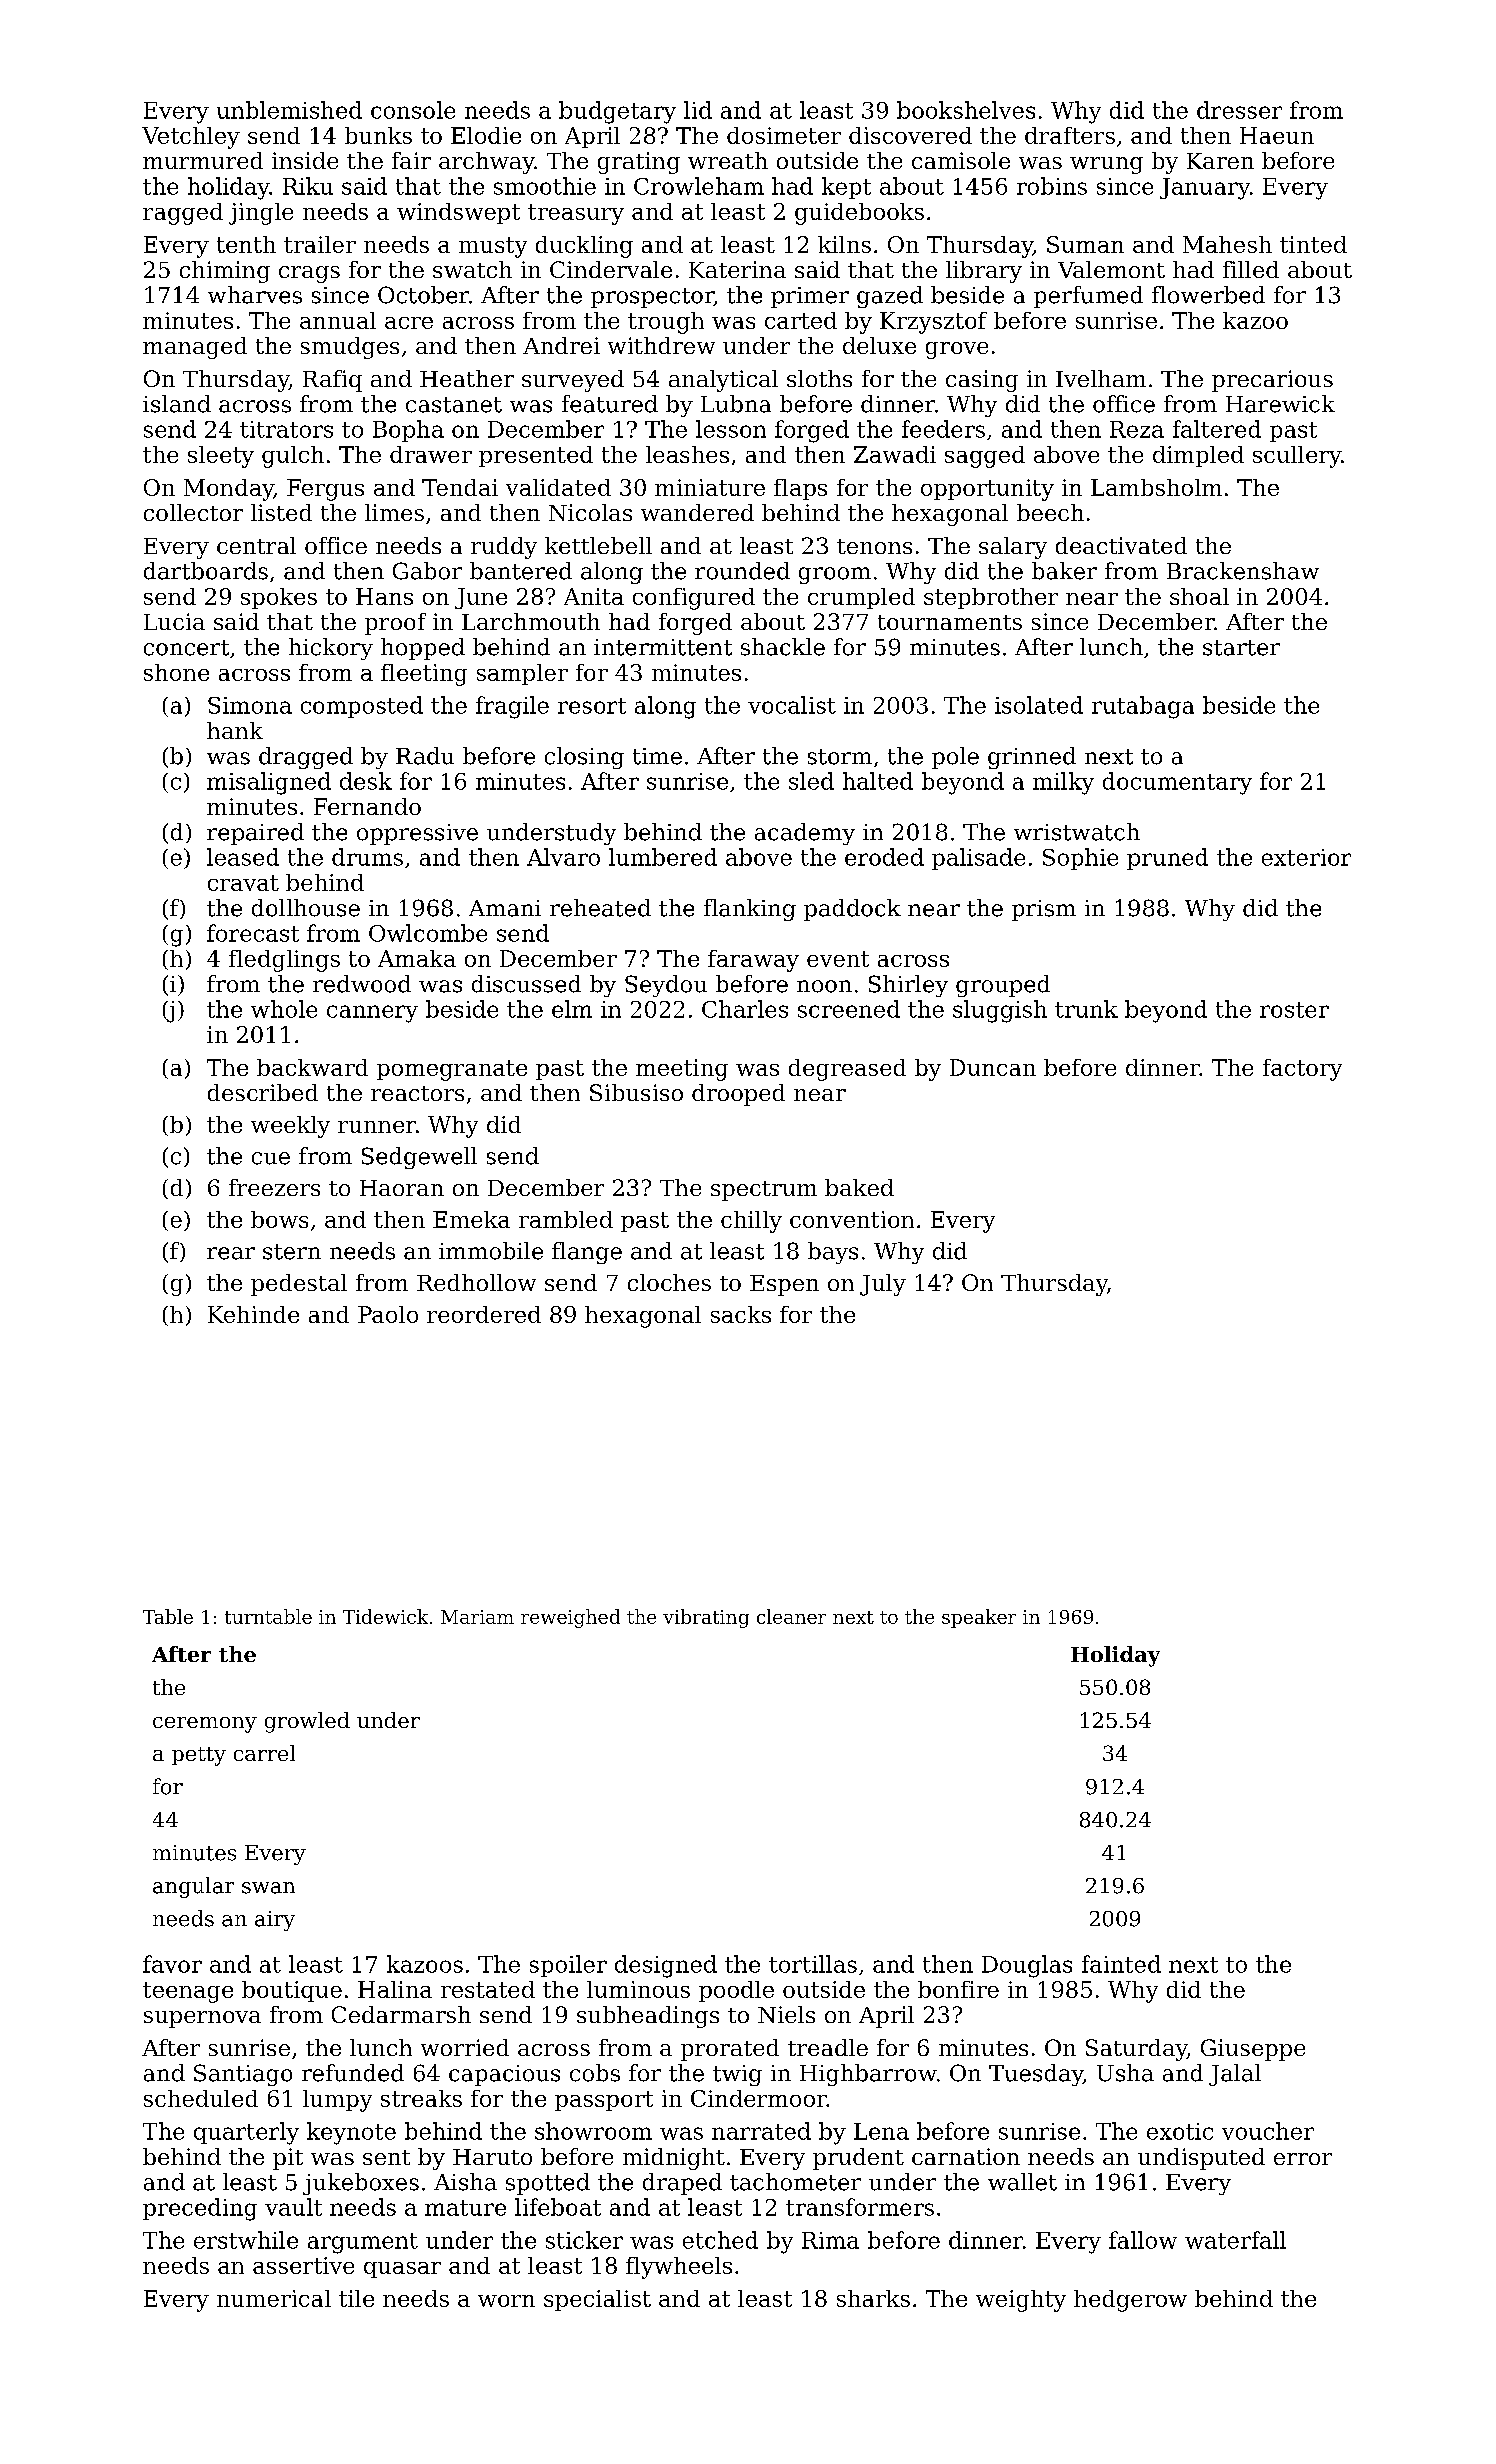 This document has height=2464, width=1496. I want to click on Karen, so click(1220, 161).
